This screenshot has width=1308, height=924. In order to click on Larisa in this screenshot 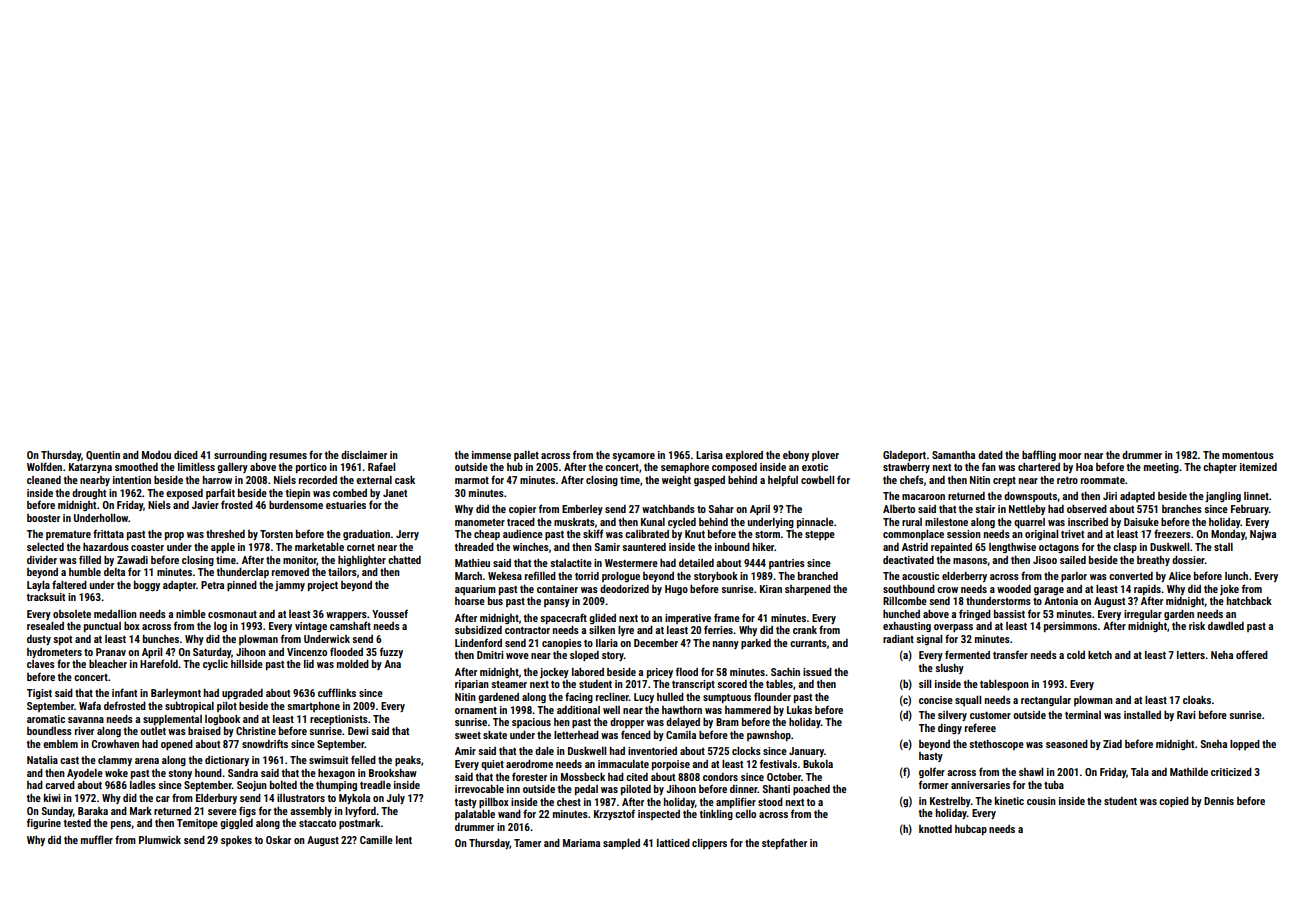, I will do `click(709, 455)`.
